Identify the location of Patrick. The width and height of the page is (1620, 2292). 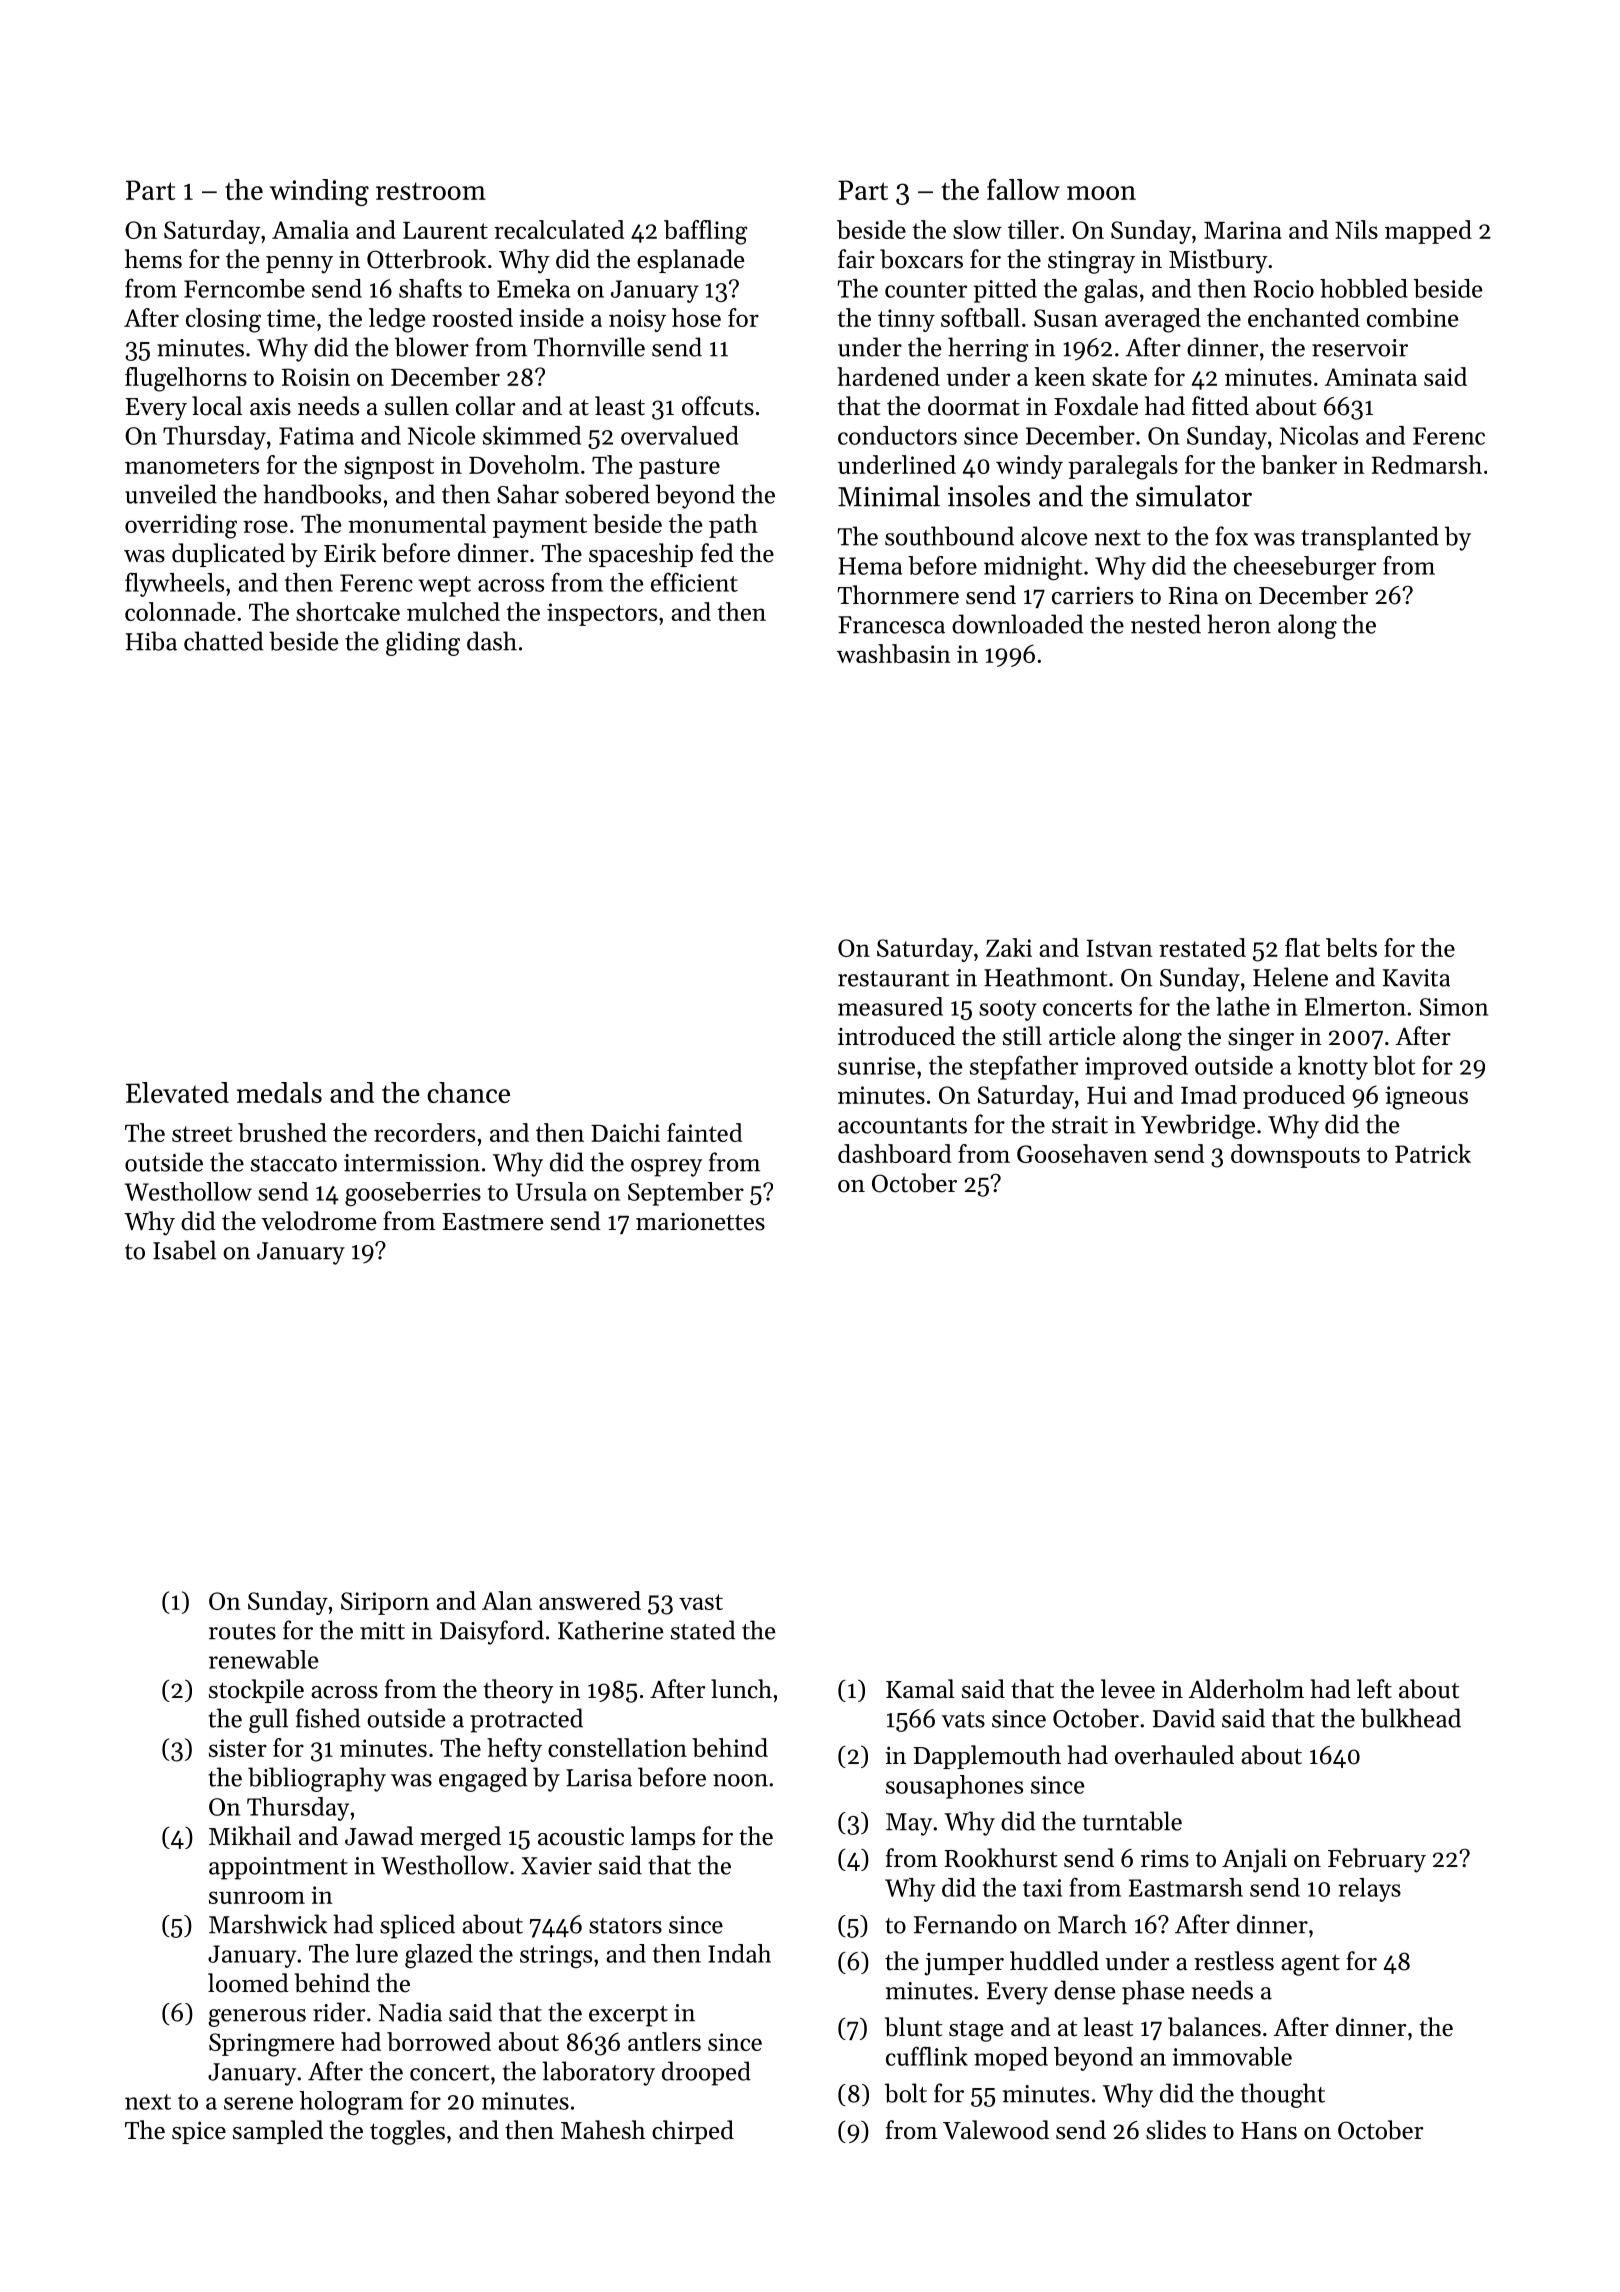
(1433, 1153).
